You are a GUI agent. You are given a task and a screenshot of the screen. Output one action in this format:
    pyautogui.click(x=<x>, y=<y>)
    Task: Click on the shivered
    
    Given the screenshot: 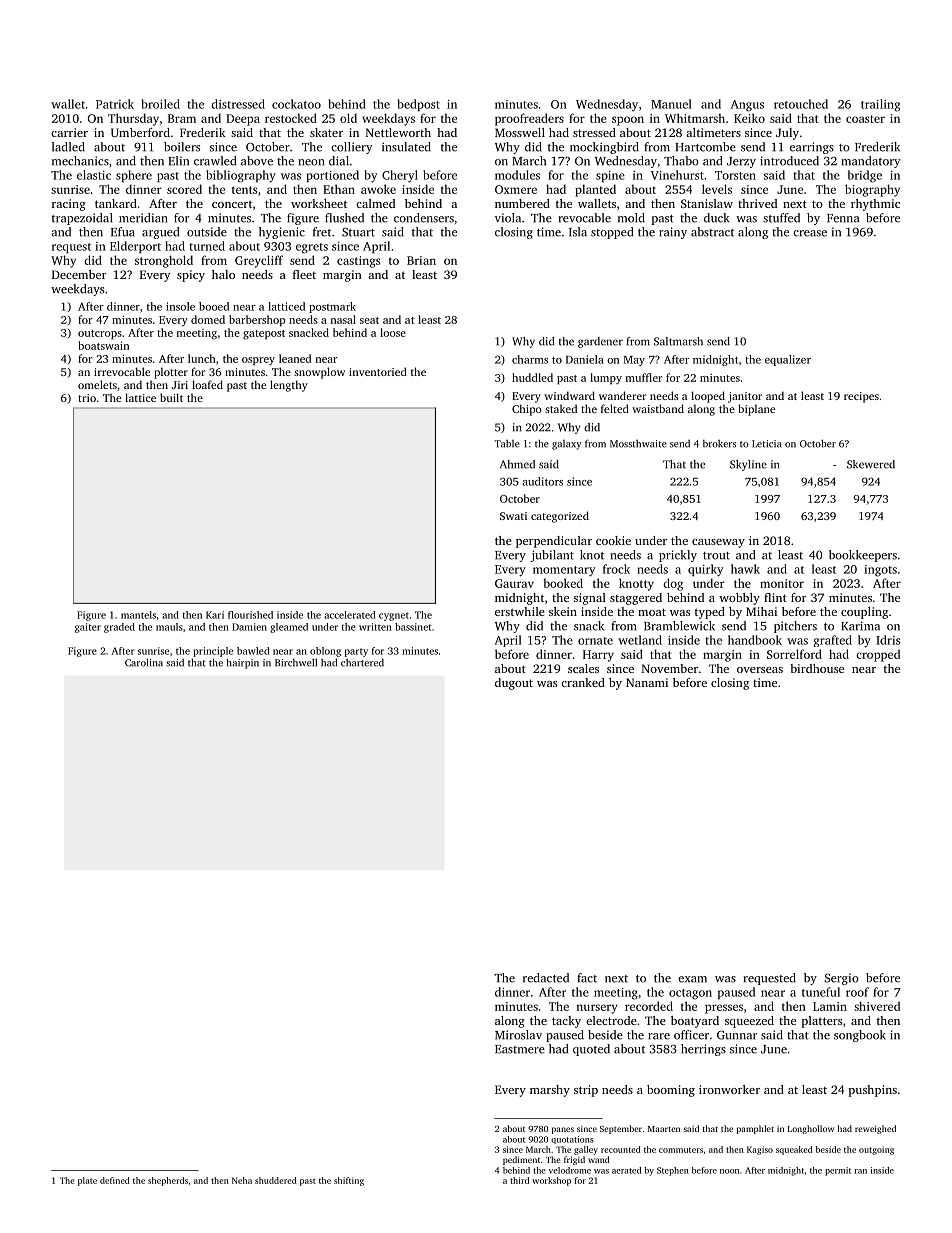 What is the action you would take?
    pyautogui.click(x=877, y=1006)
